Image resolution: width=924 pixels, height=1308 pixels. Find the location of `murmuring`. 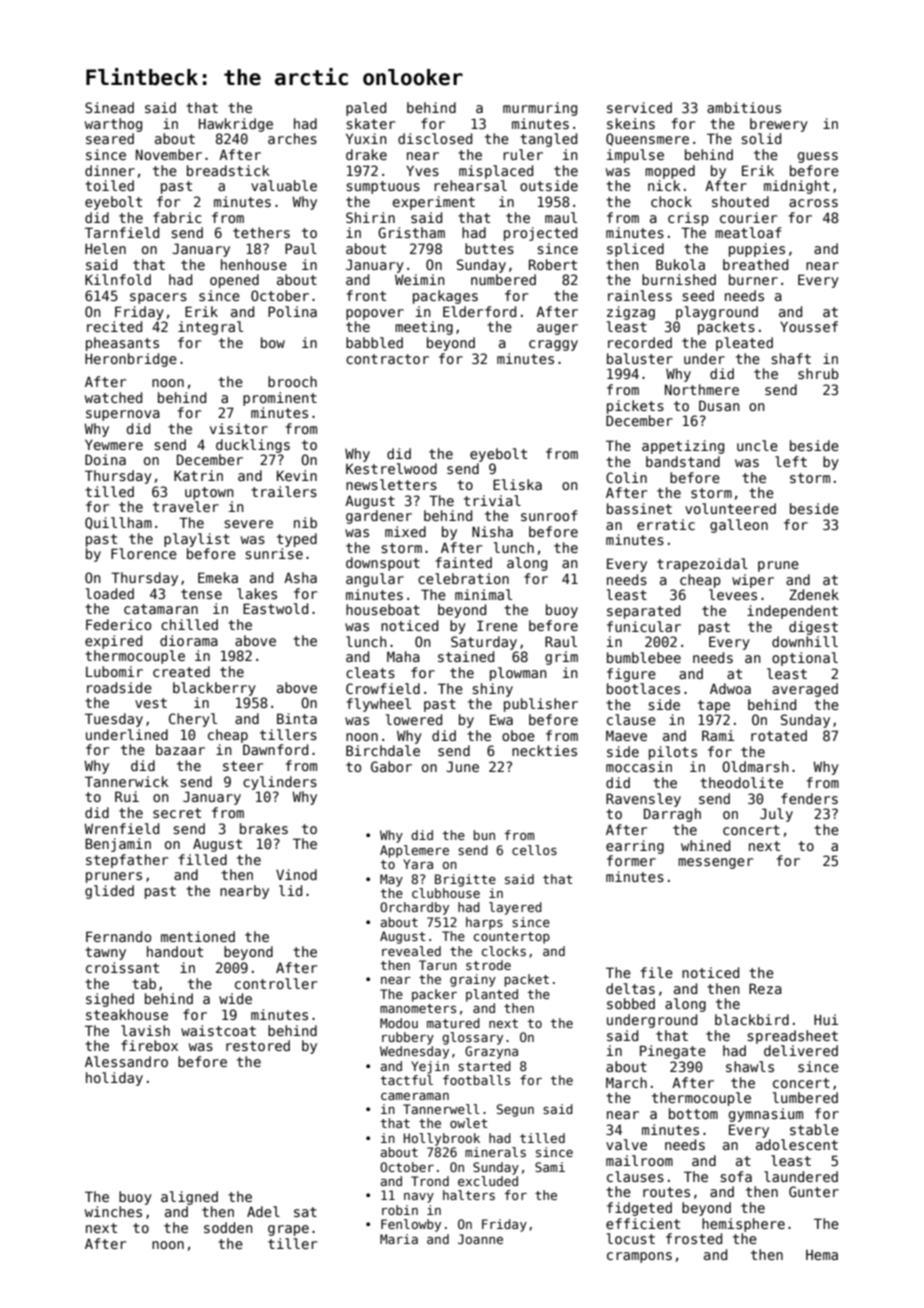

murmuring is located at coordinates (540, 109).
